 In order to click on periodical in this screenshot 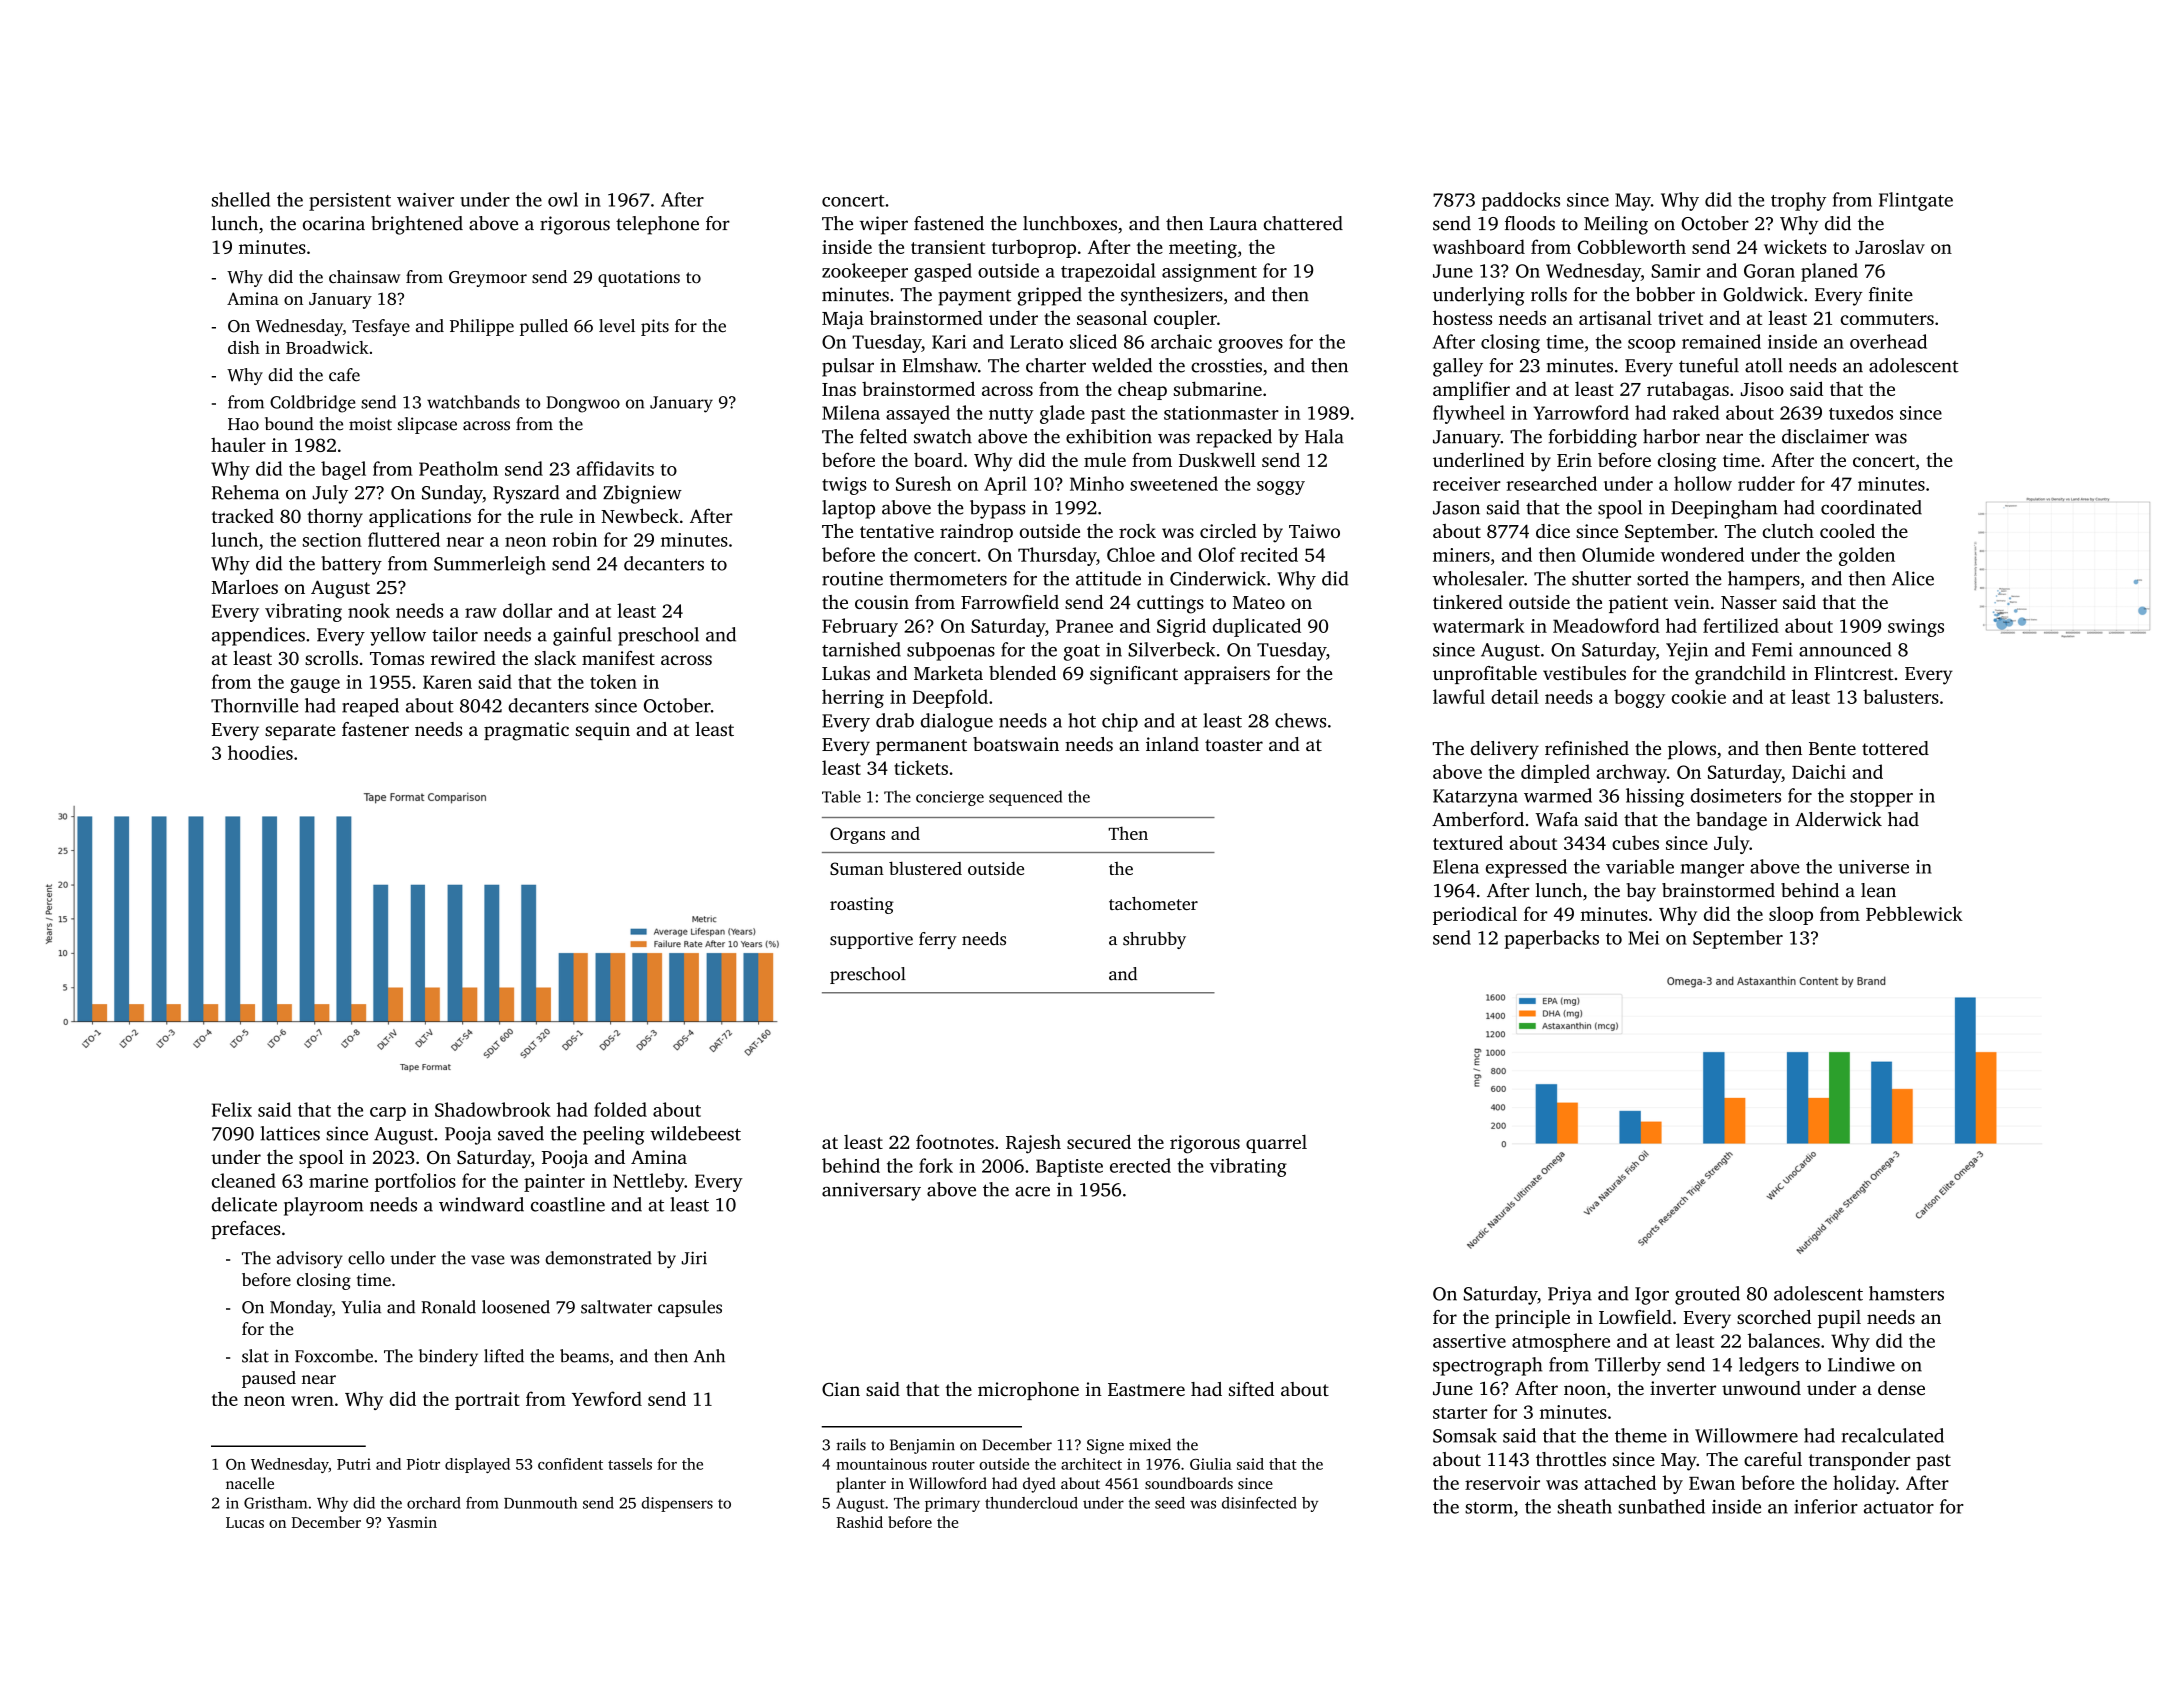, I will do `click(1475, 915)`.
